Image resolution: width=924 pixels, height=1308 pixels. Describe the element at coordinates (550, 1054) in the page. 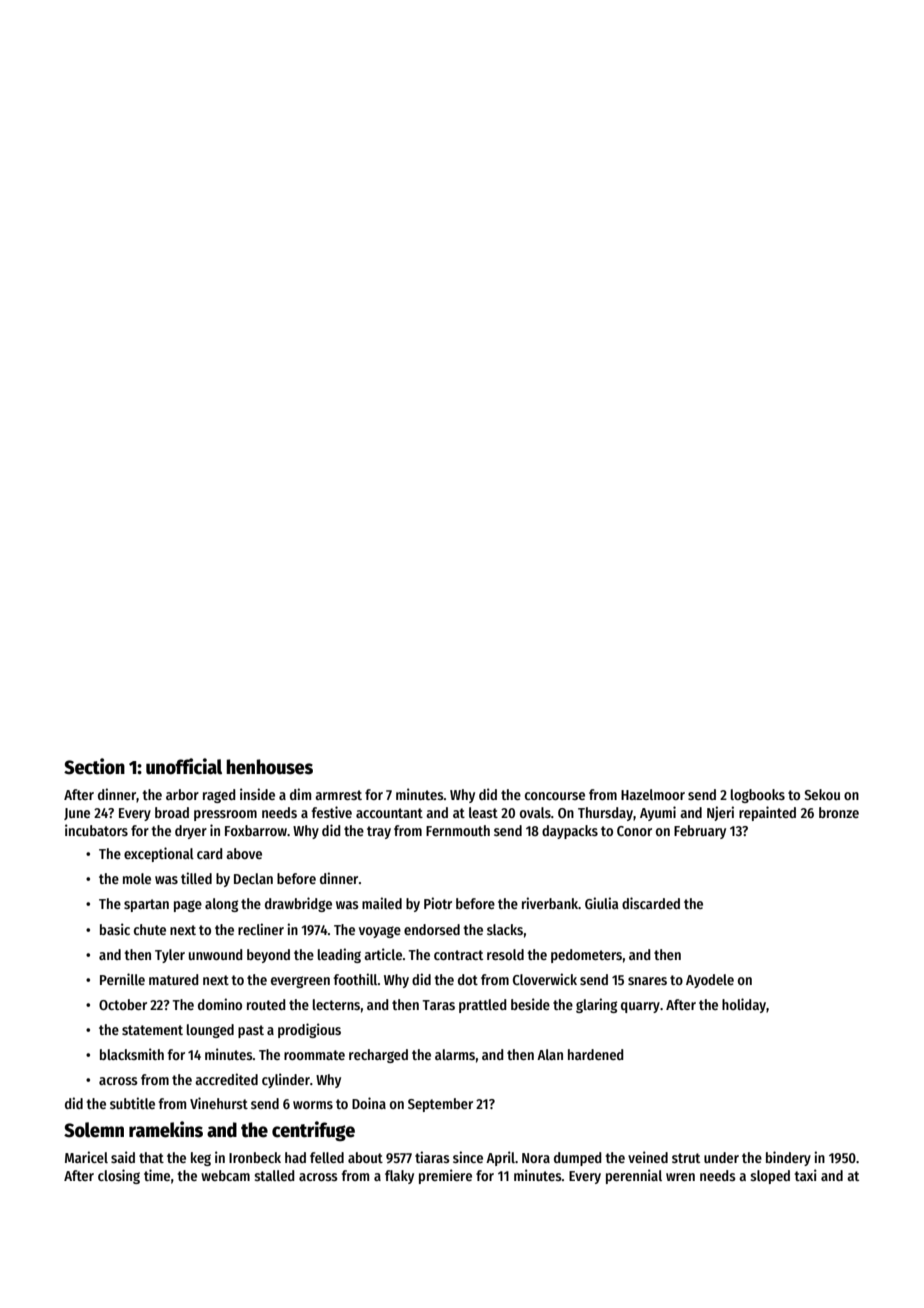

I see `Alan` at that location.
